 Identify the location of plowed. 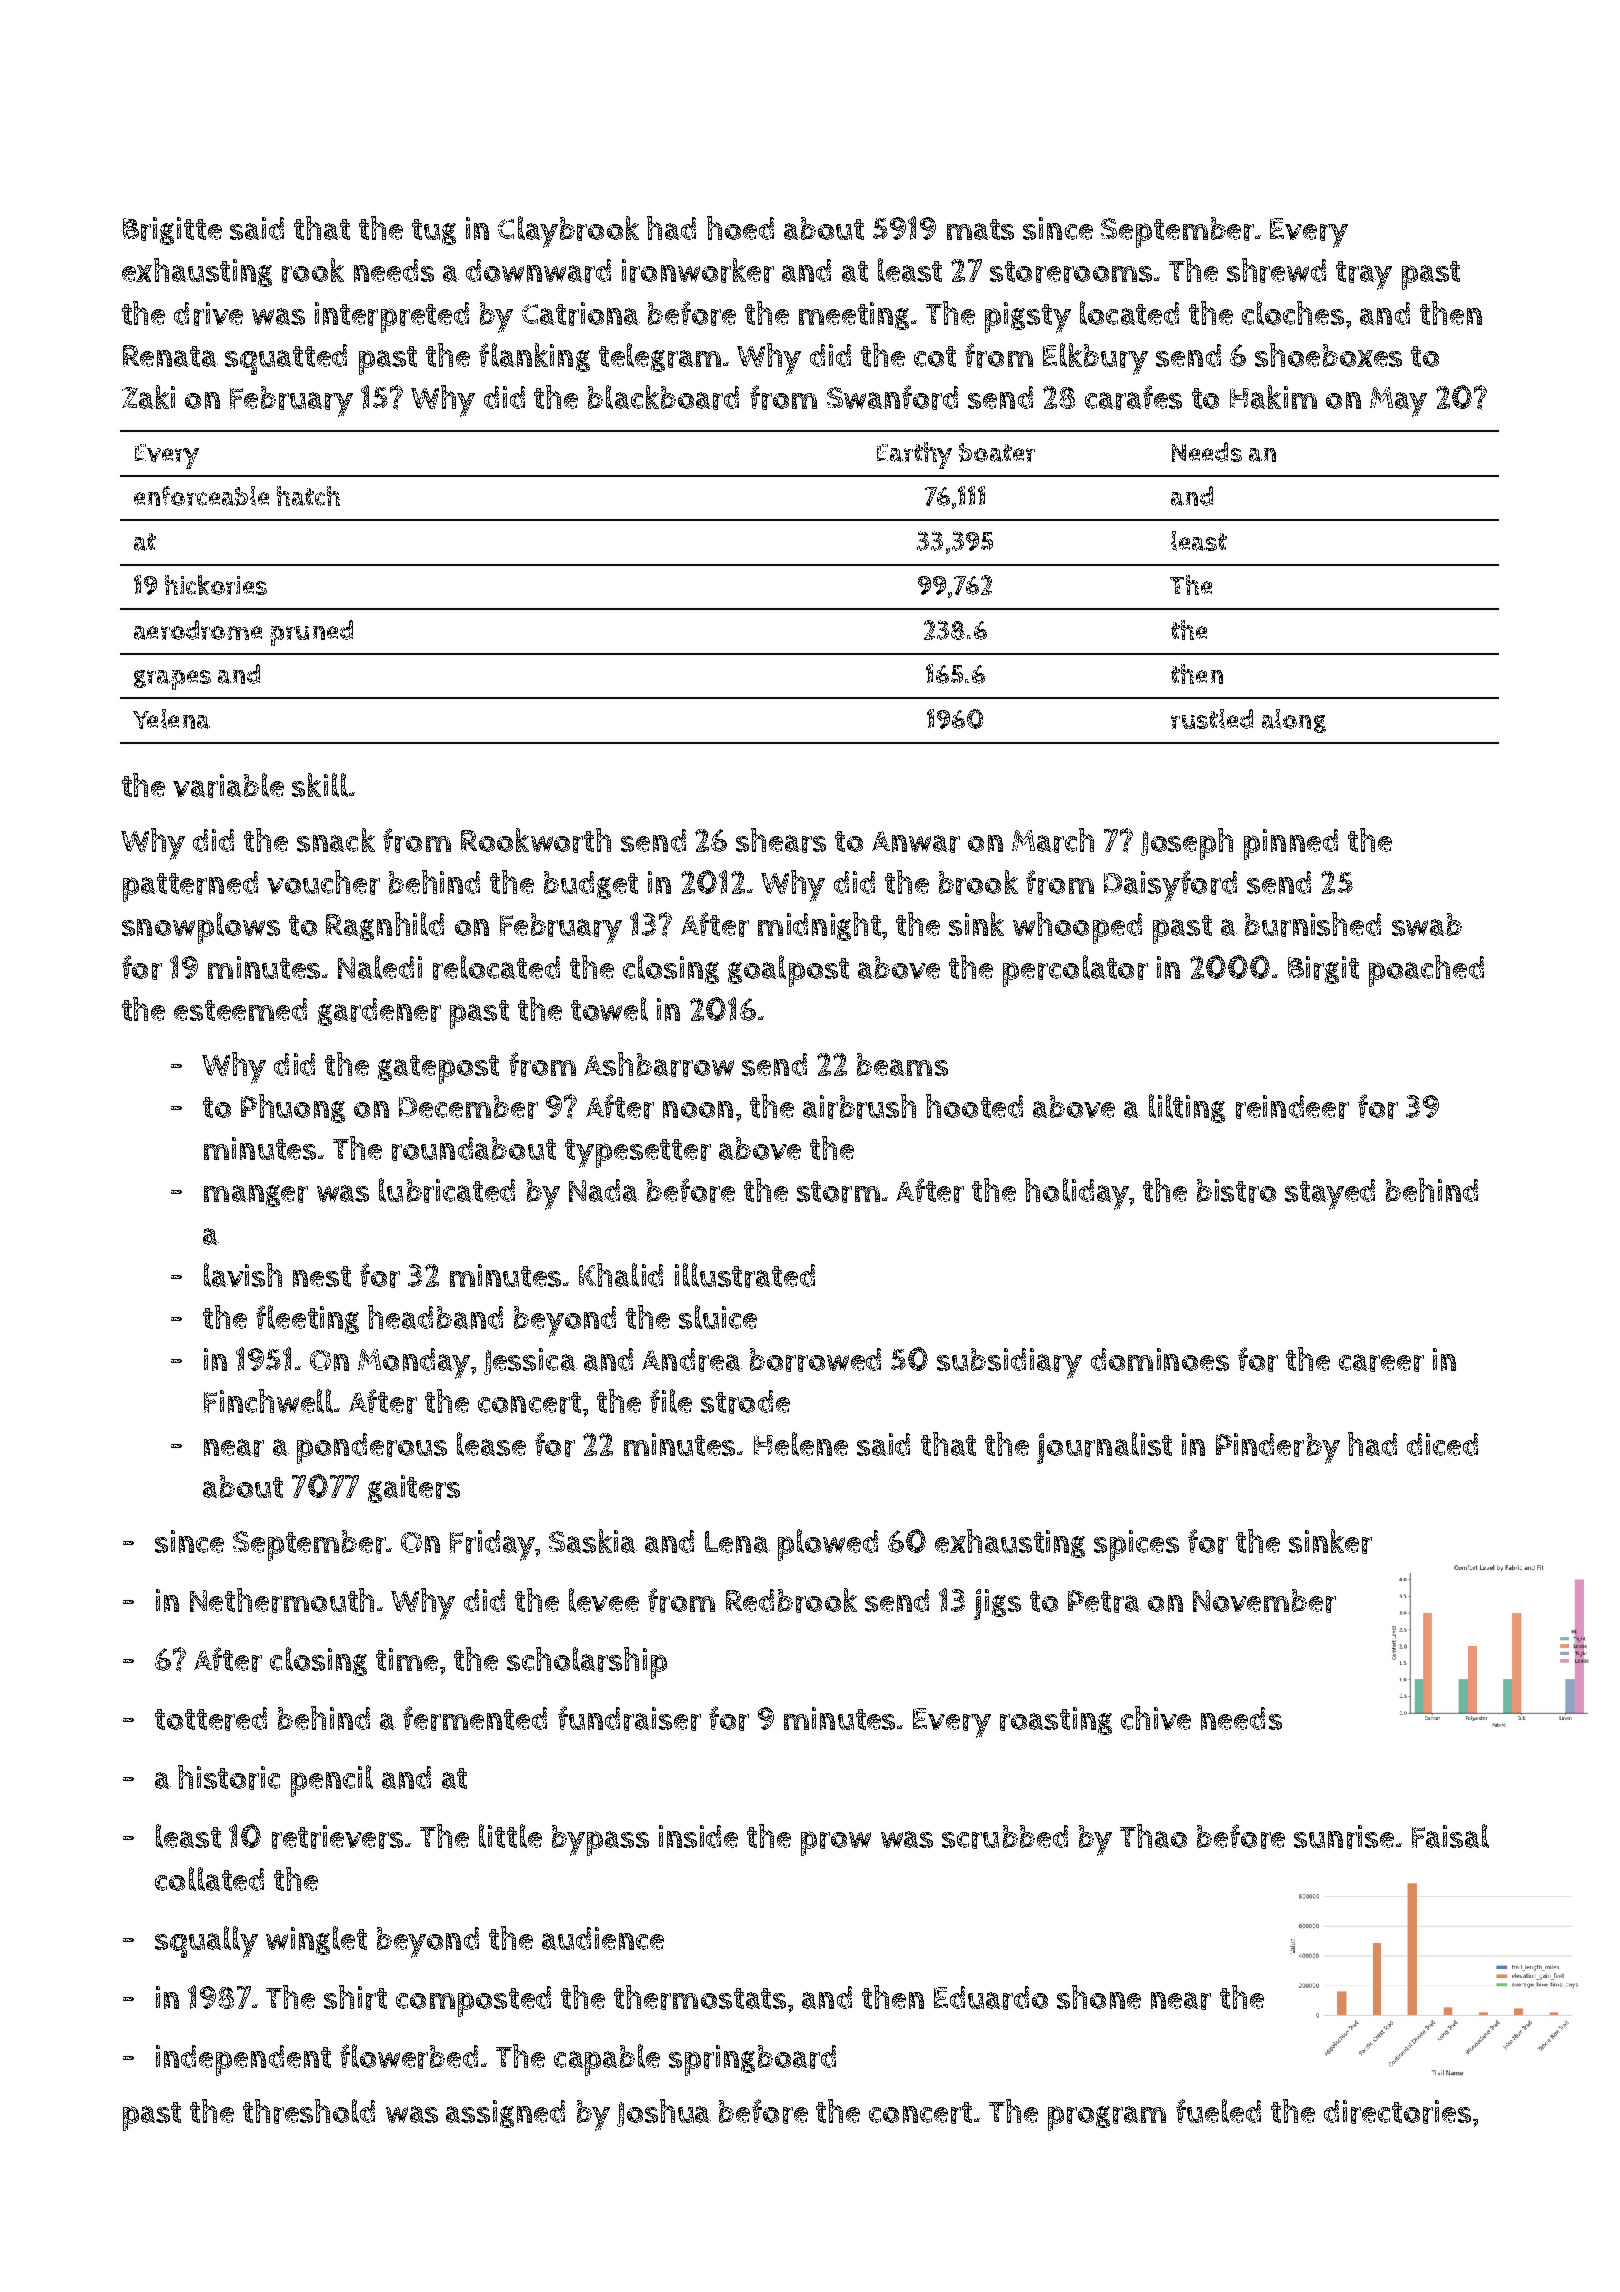
(828, 1545).
